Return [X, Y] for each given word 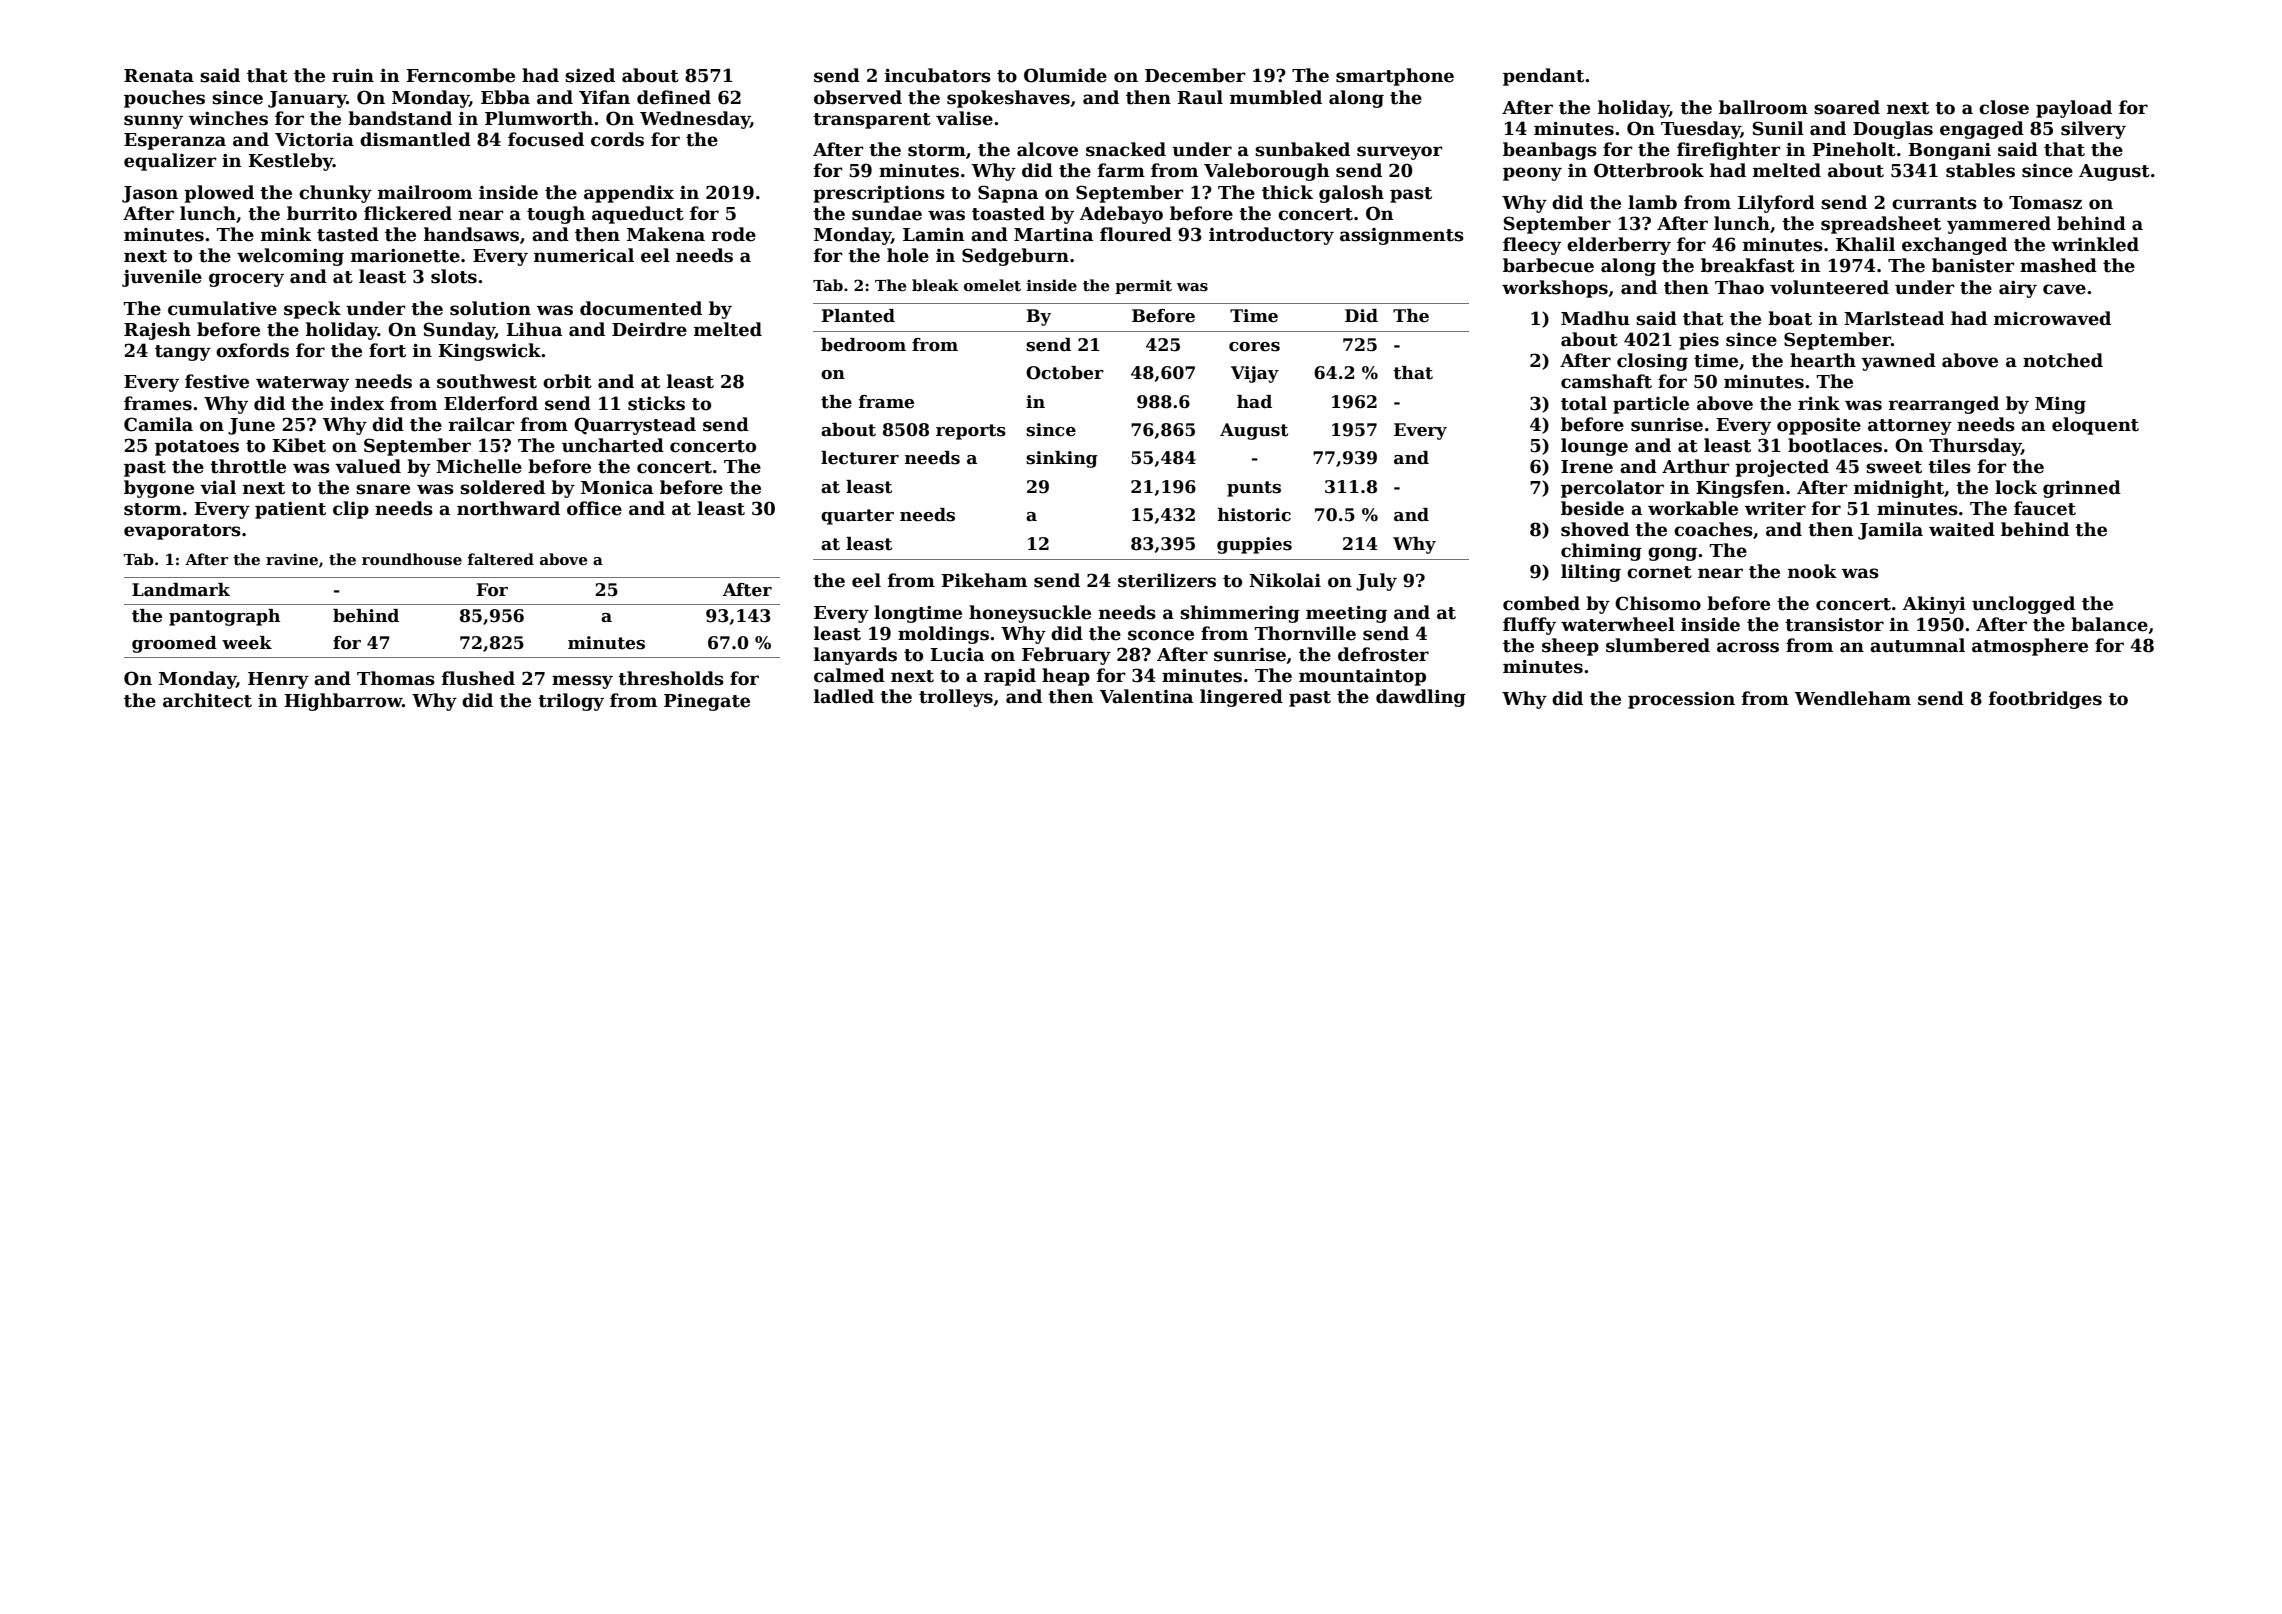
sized [590, 75]
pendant [1543, 77]
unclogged [2023, 605]
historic [1254, 515]
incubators [938, 75]
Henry [278, 680]
